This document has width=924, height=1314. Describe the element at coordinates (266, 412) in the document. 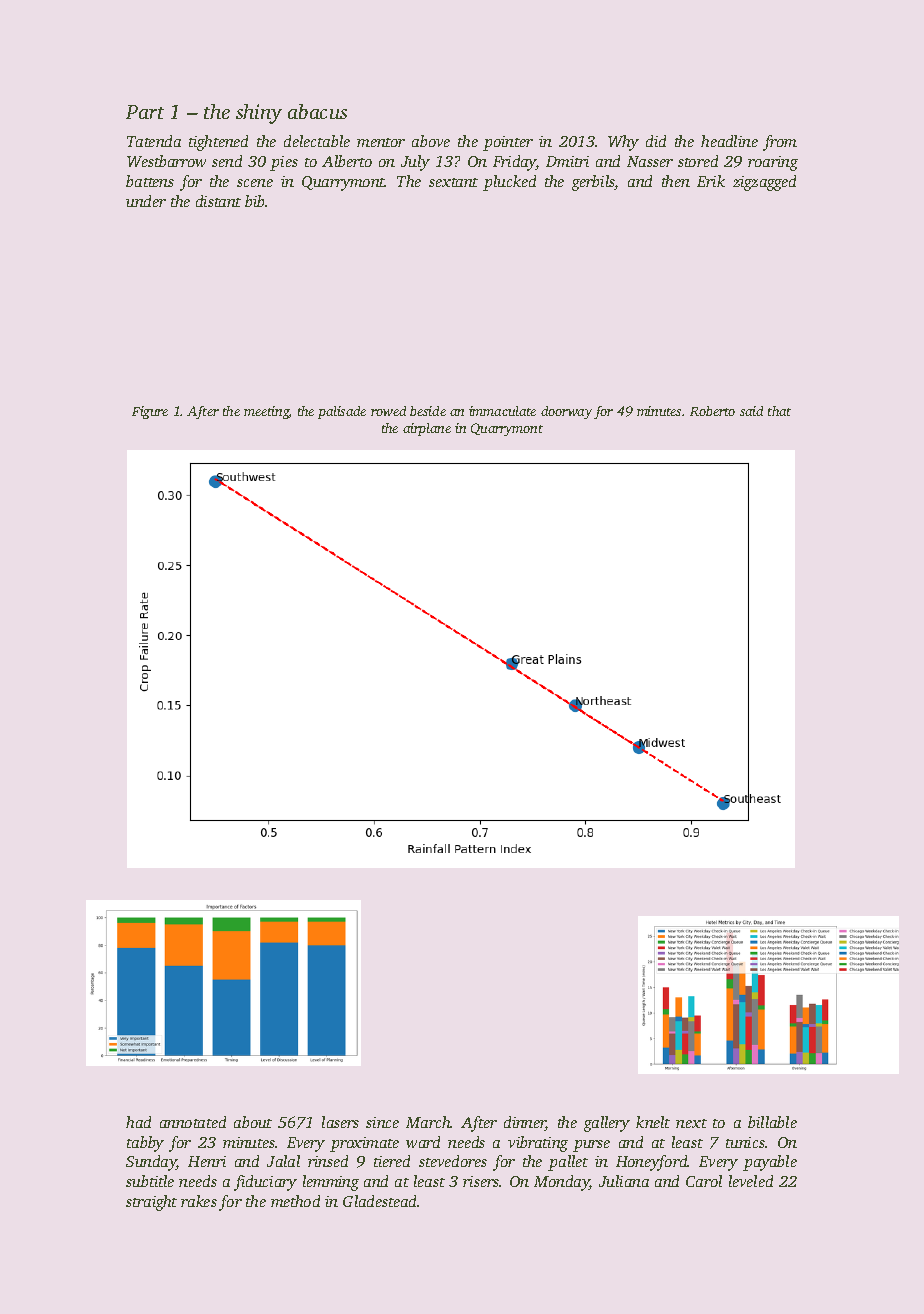

I see `meeting` at that location.
